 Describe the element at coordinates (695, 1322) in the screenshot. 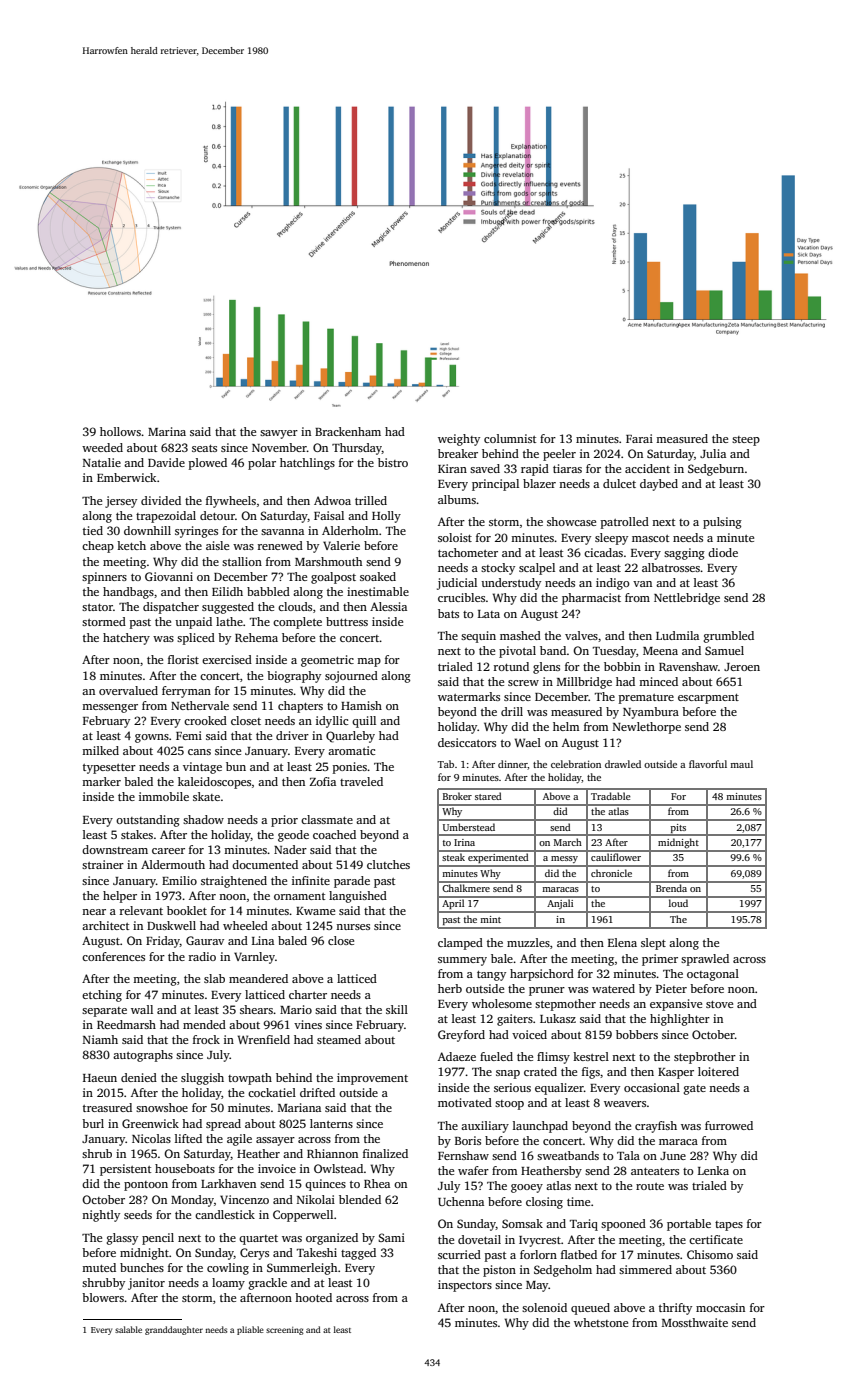

I see `Mossthwaite` at that location.
